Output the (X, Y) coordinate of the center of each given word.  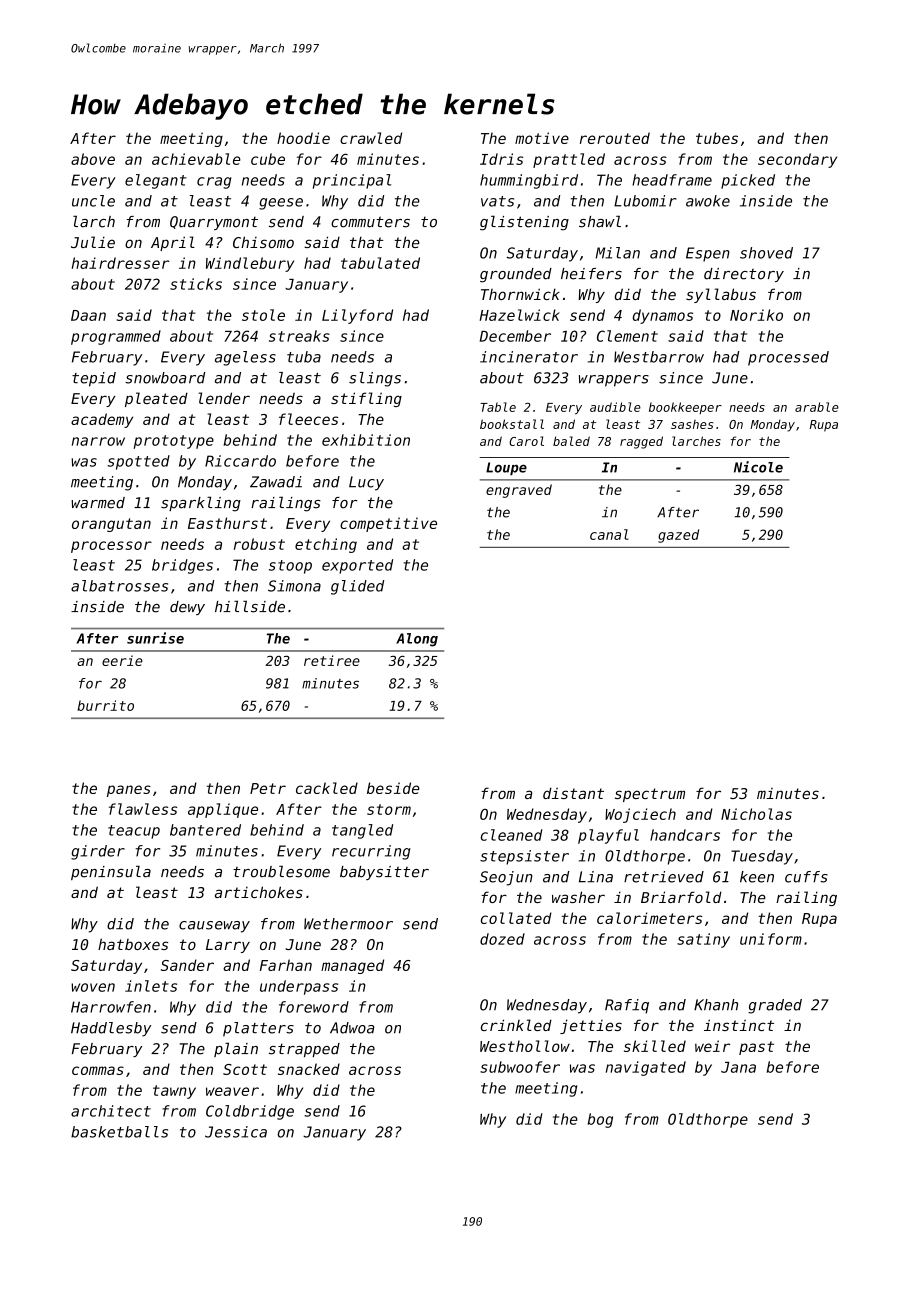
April (173, 243)
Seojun (506, 878)
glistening (524, 223)
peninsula (111, 872)
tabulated (380, 263)
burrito (105, 705)
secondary (797, 160)
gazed (678, 536)
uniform (771, 939)
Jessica (236, 1132)
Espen (708, 254)
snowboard (165, 378)
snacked (309, 1069)
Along (417, 640)
